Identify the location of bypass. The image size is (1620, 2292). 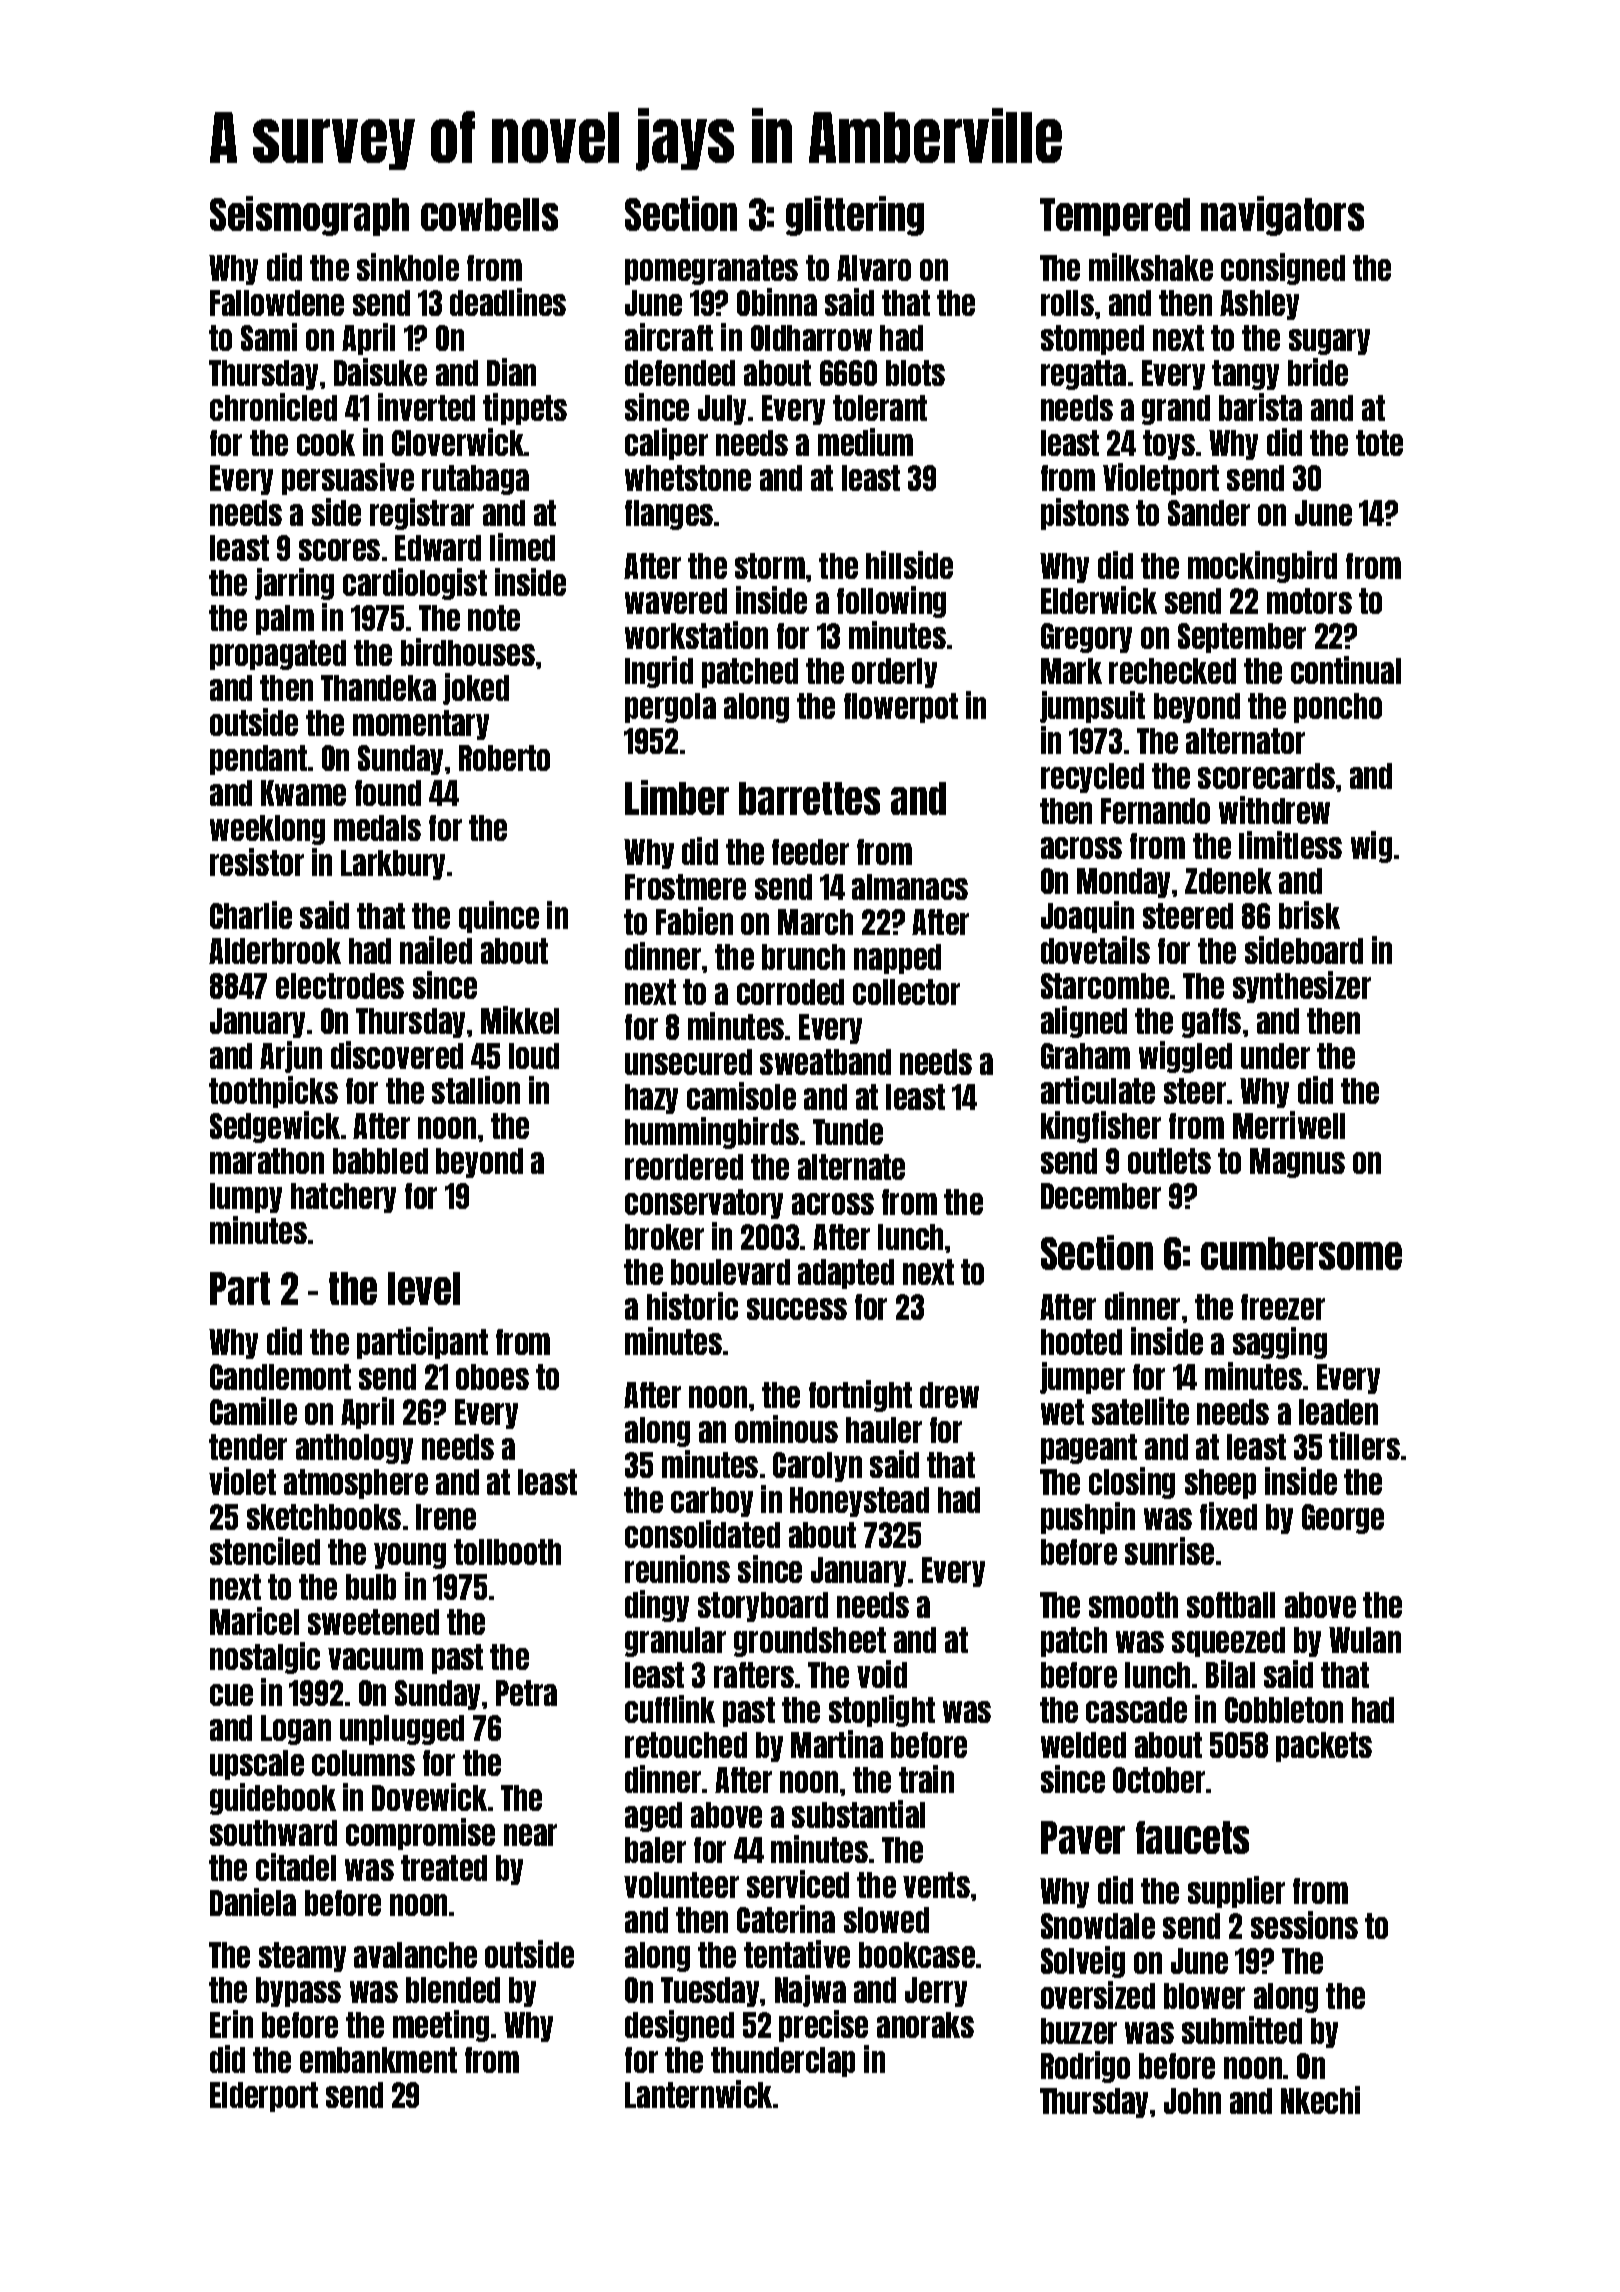
(298, 1992).
